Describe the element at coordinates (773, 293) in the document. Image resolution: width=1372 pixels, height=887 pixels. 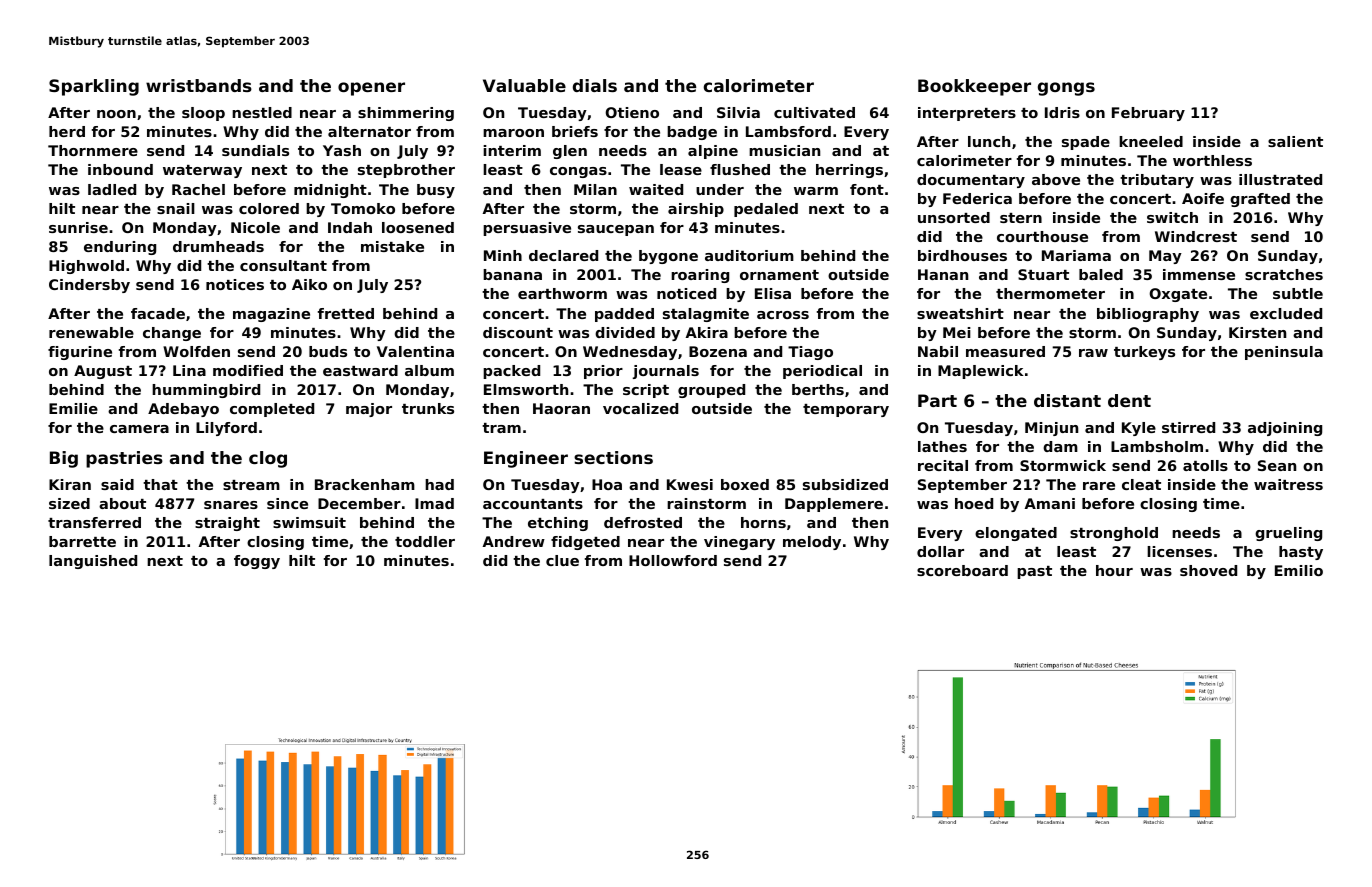
I see `Elisa` at that location.
